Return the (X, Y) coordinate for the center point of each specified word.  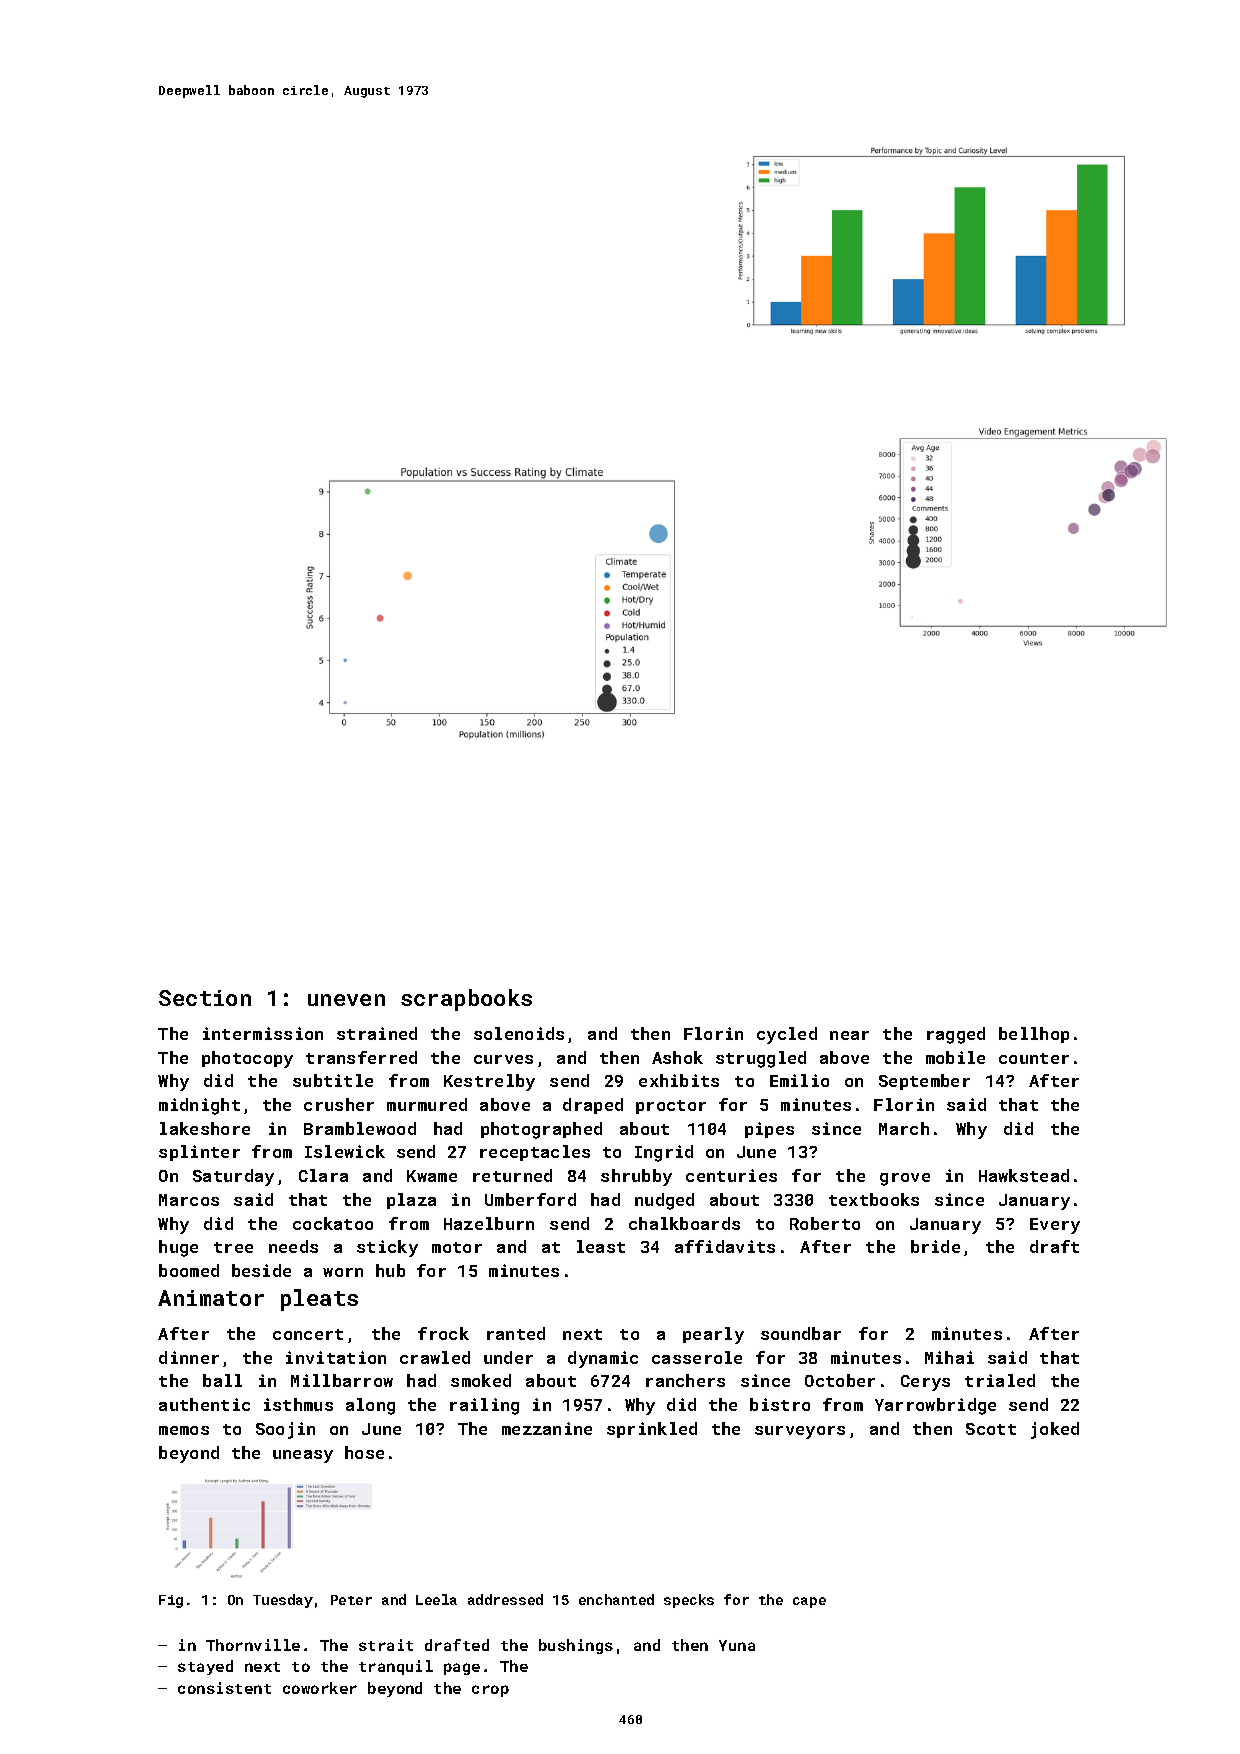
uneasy (303, 1456)
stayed (205, 1667)
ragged (956, 1035)
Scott (991, 1429)
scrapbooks (466, 1000)
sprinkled (652, 1430)
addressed (505, 1599)
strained (377, 1033)
